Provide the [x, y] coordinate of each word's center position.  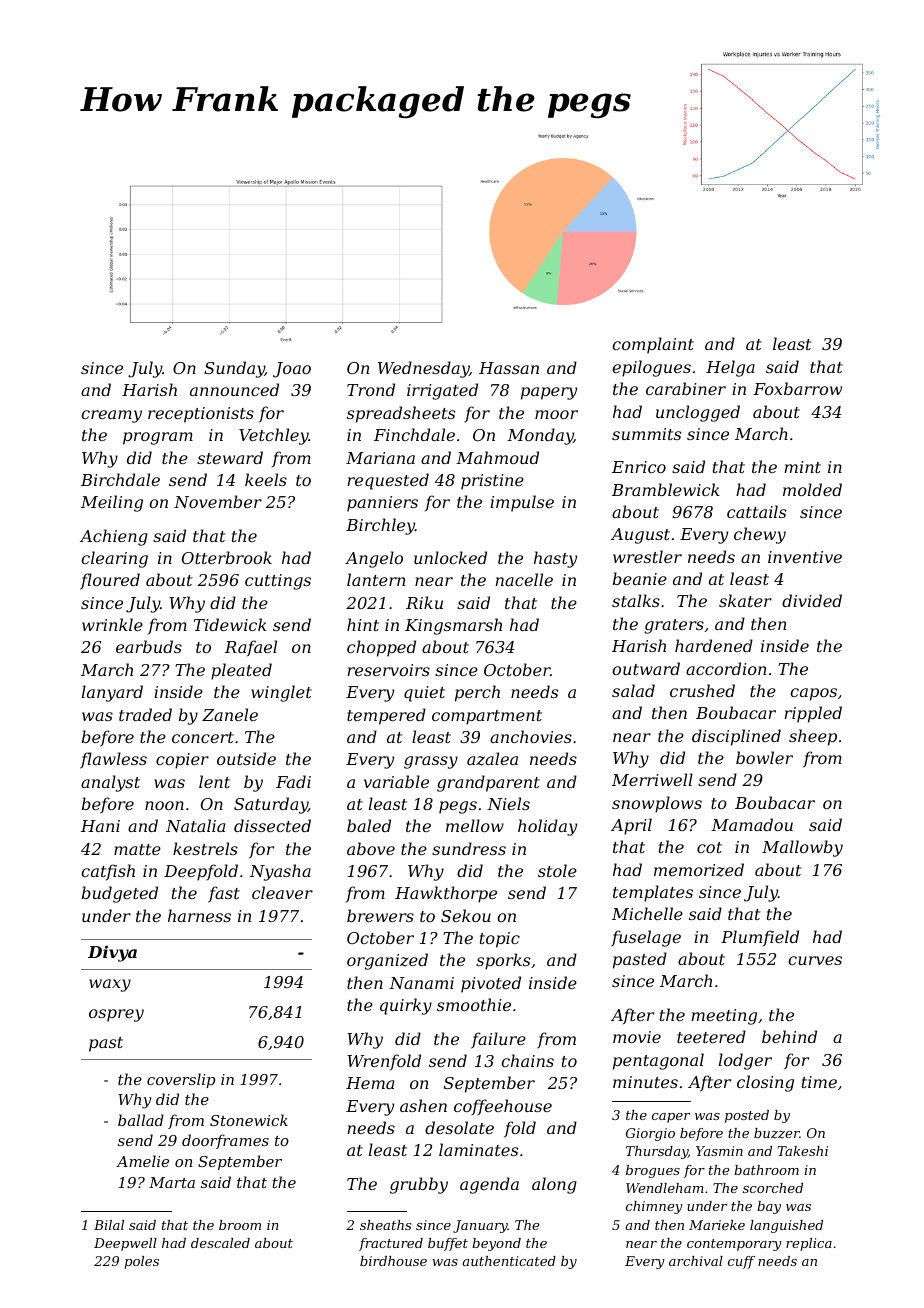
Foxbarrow [797, 388]
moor [556, 414]
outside [246, 758]
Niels [508, 803]
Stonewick [249, 1120]
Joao [292, 370]
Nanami [421, 983]
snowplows [657, 804]
